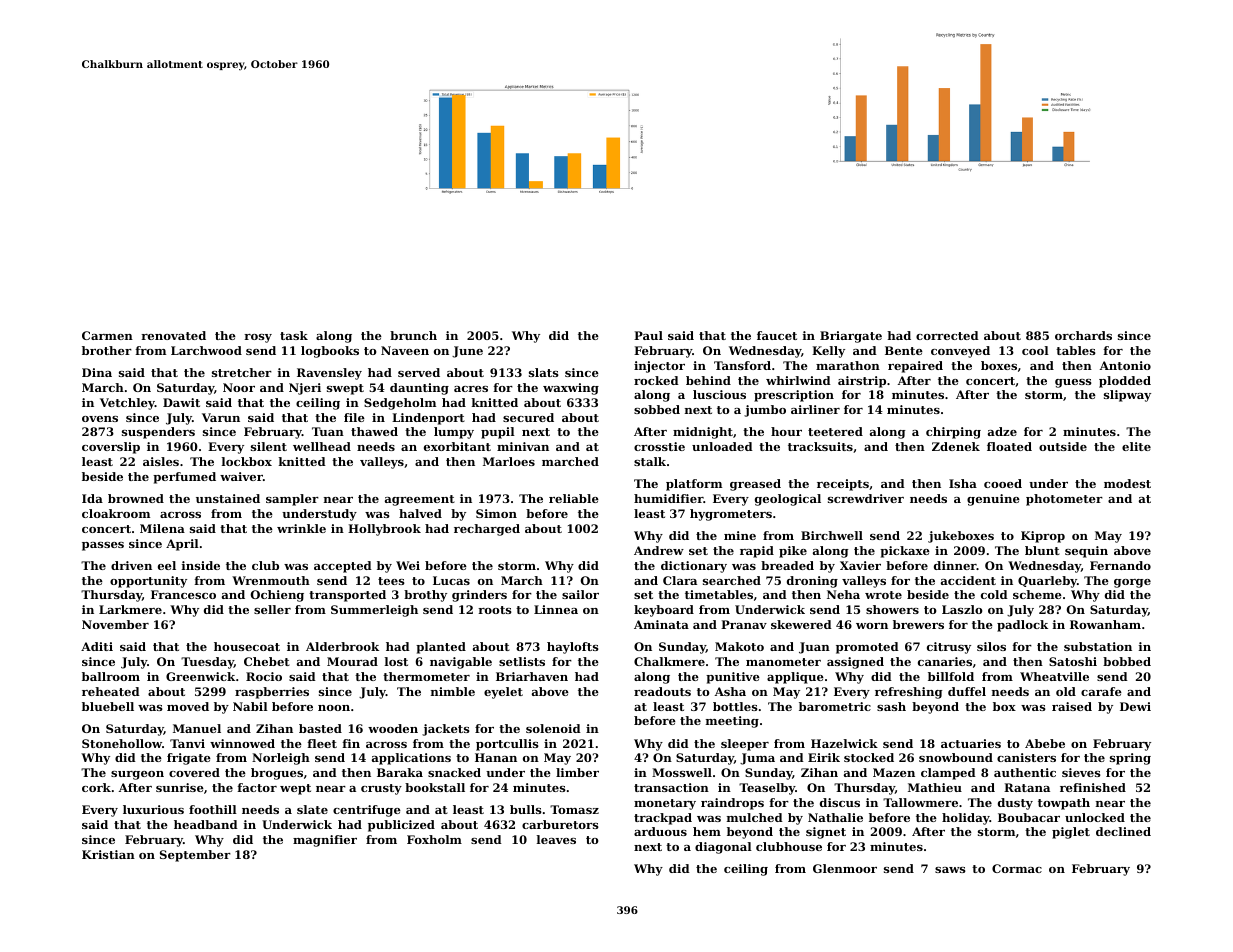  I want to click on billfold, so click(951, 676).
